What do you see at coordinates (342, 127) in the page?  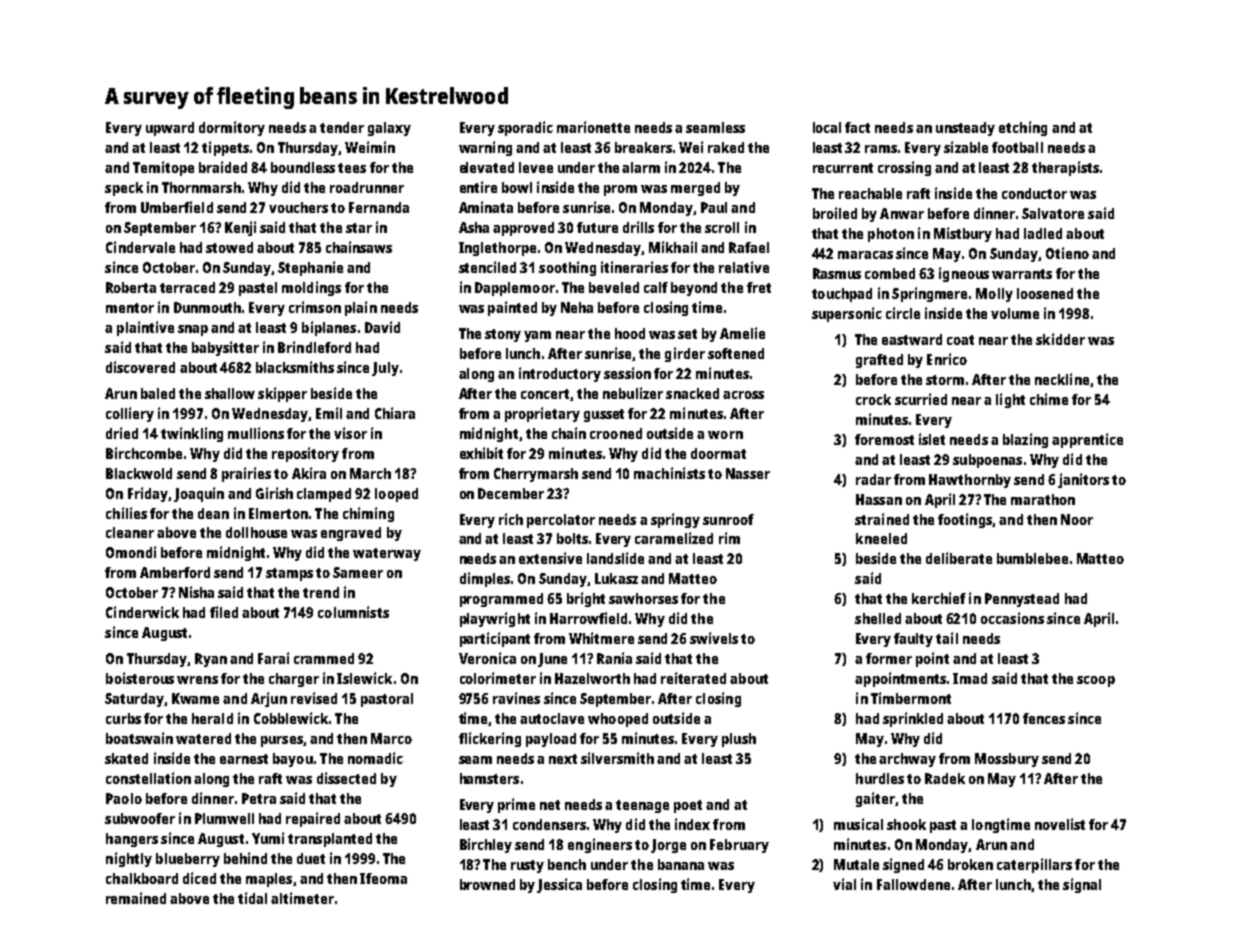 I see `tender` at bounding box center [342, 127].
